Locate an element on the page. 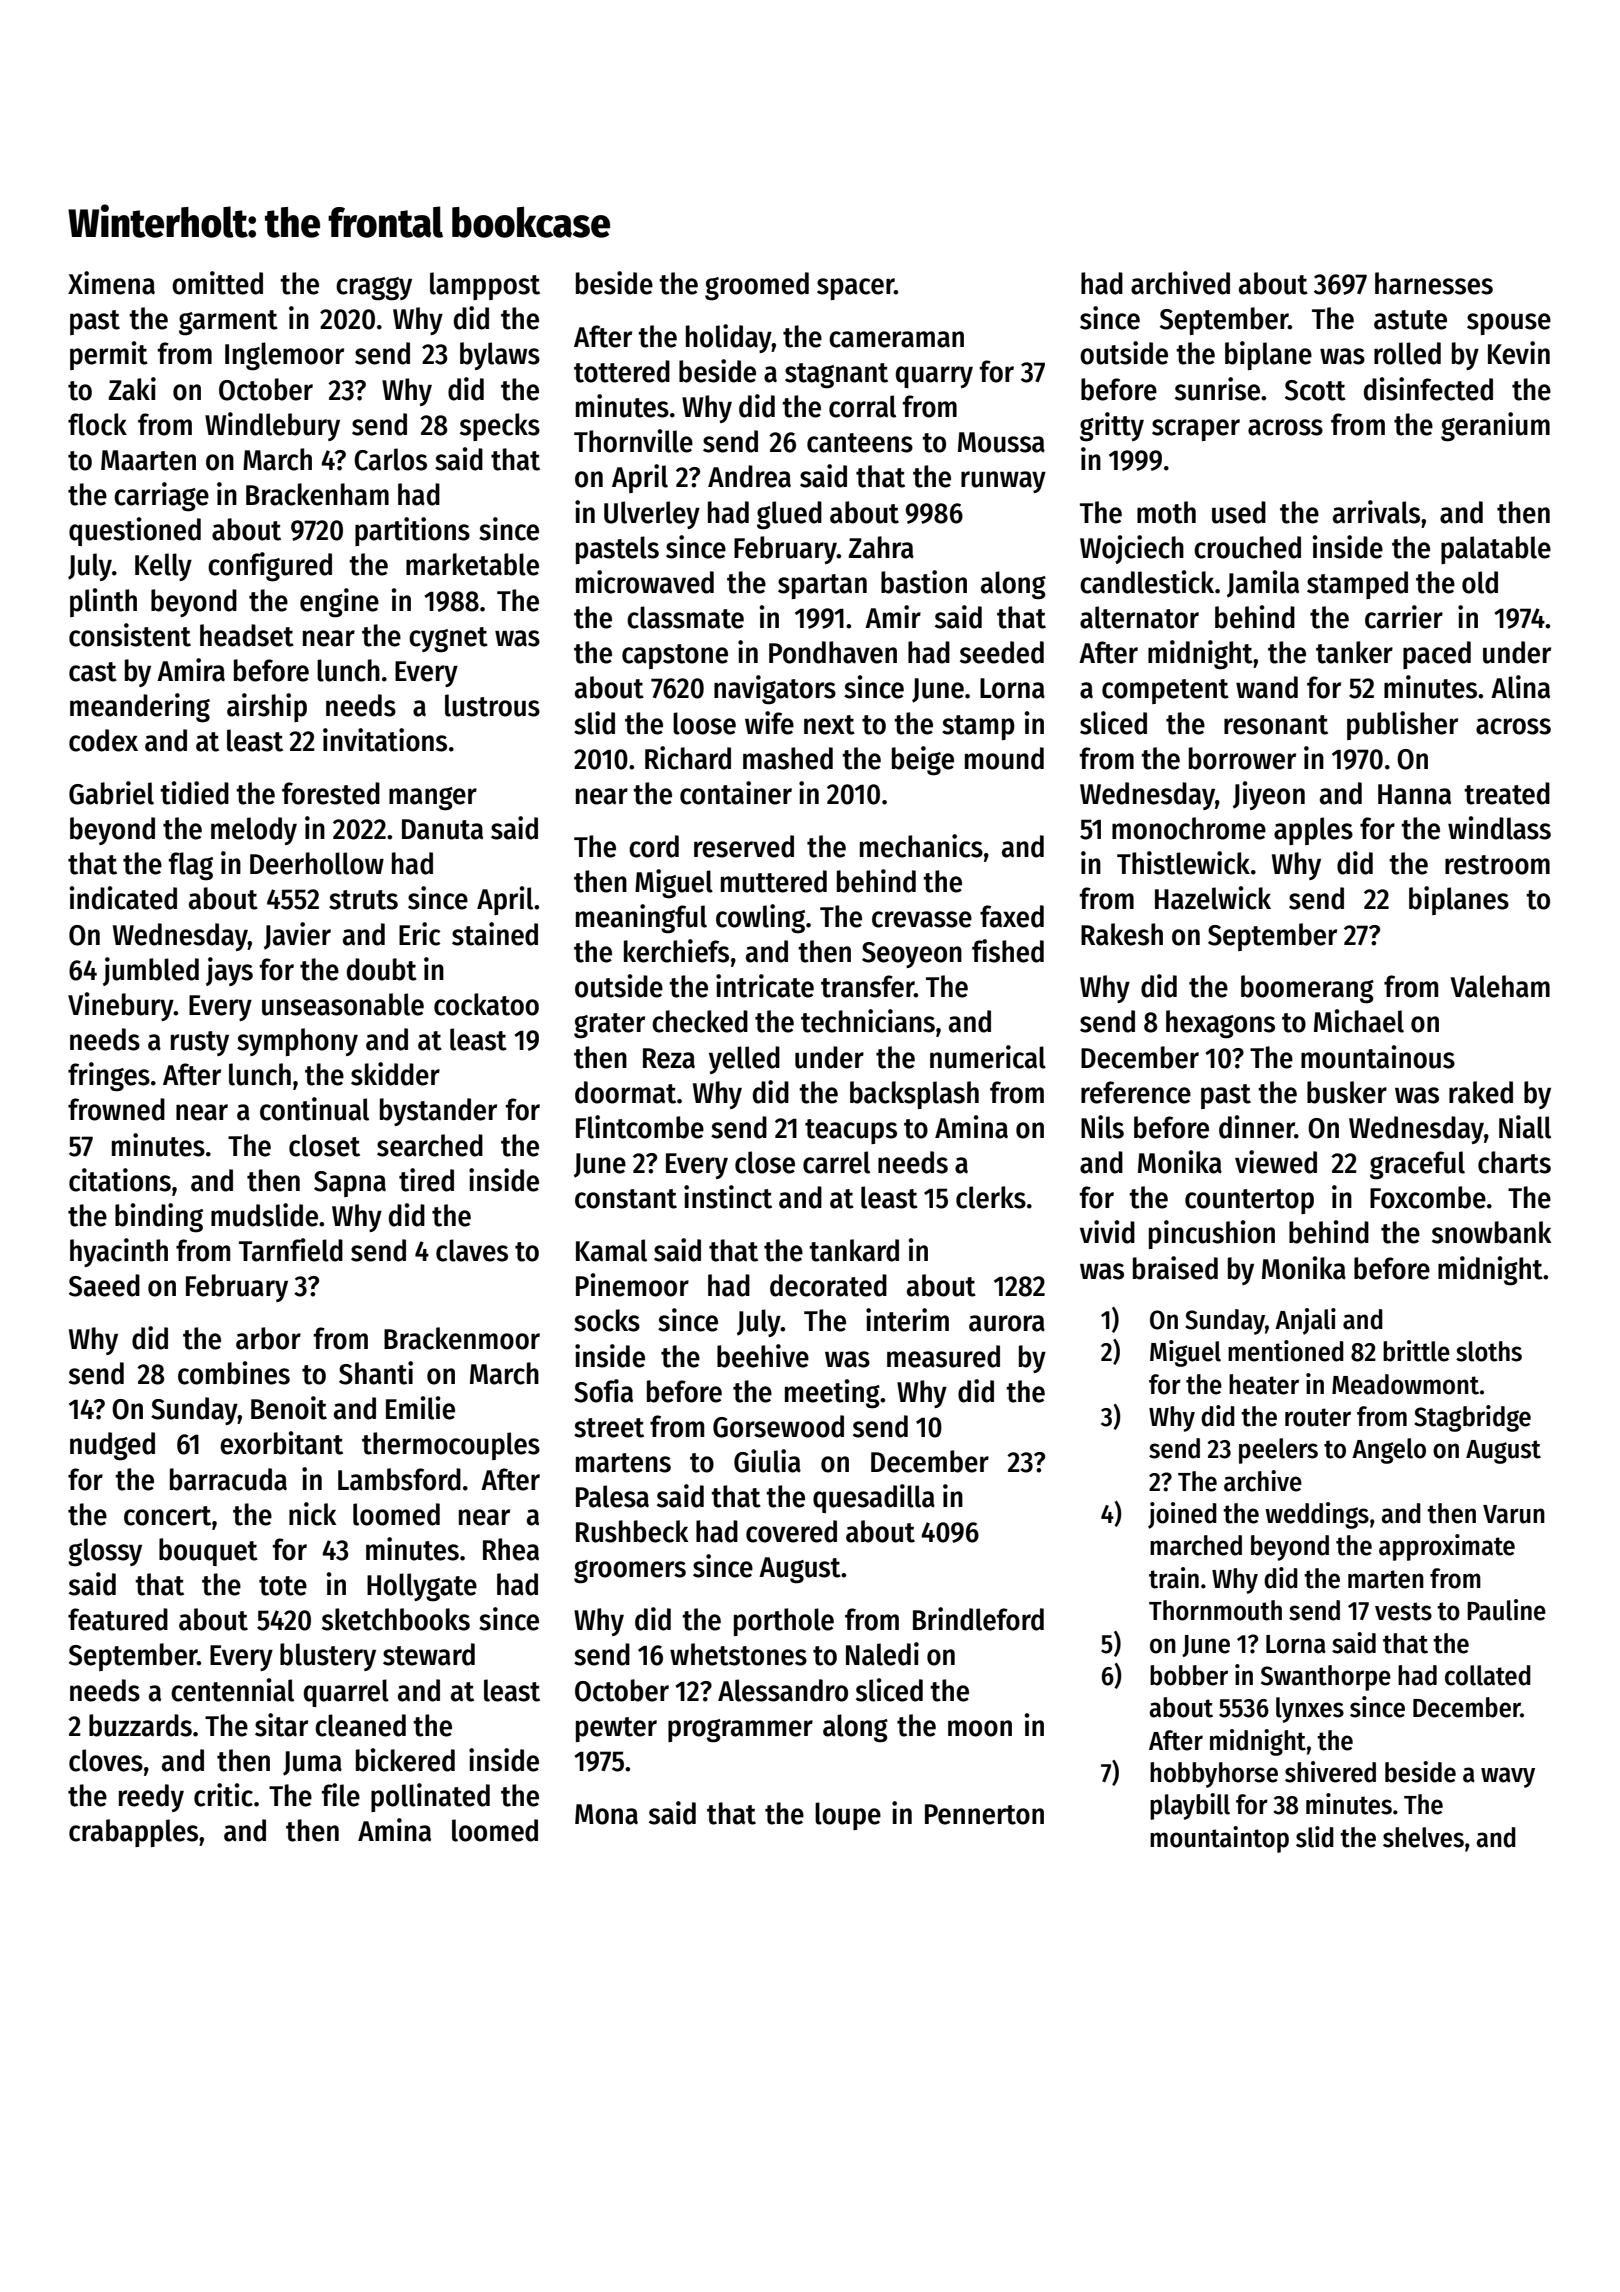  charts is located at coordinates (1514, 1162).
